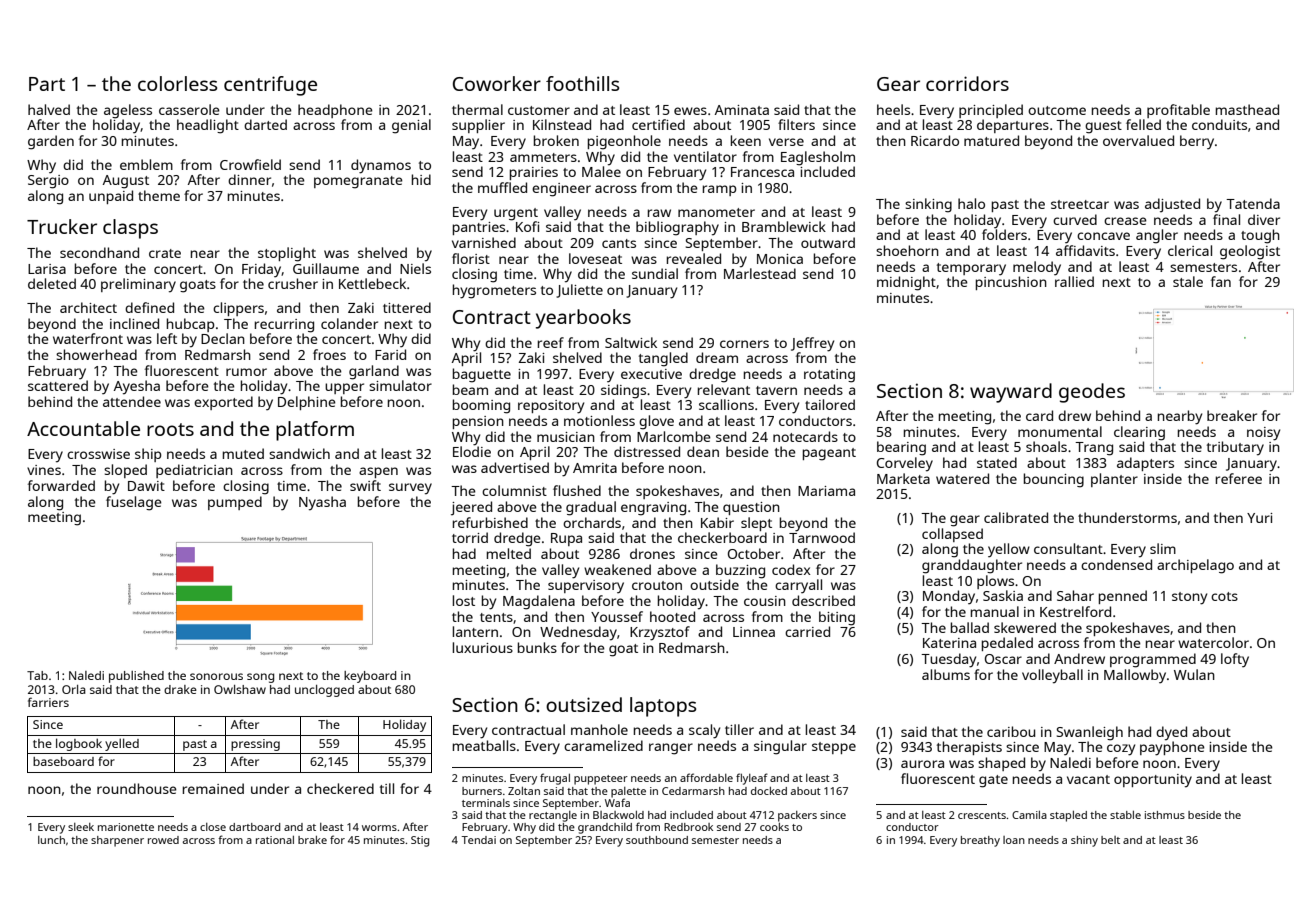 This page has width=1308, height=924. Describe the element at coordinates (213, 827) in the page. I see `close` at that location.
